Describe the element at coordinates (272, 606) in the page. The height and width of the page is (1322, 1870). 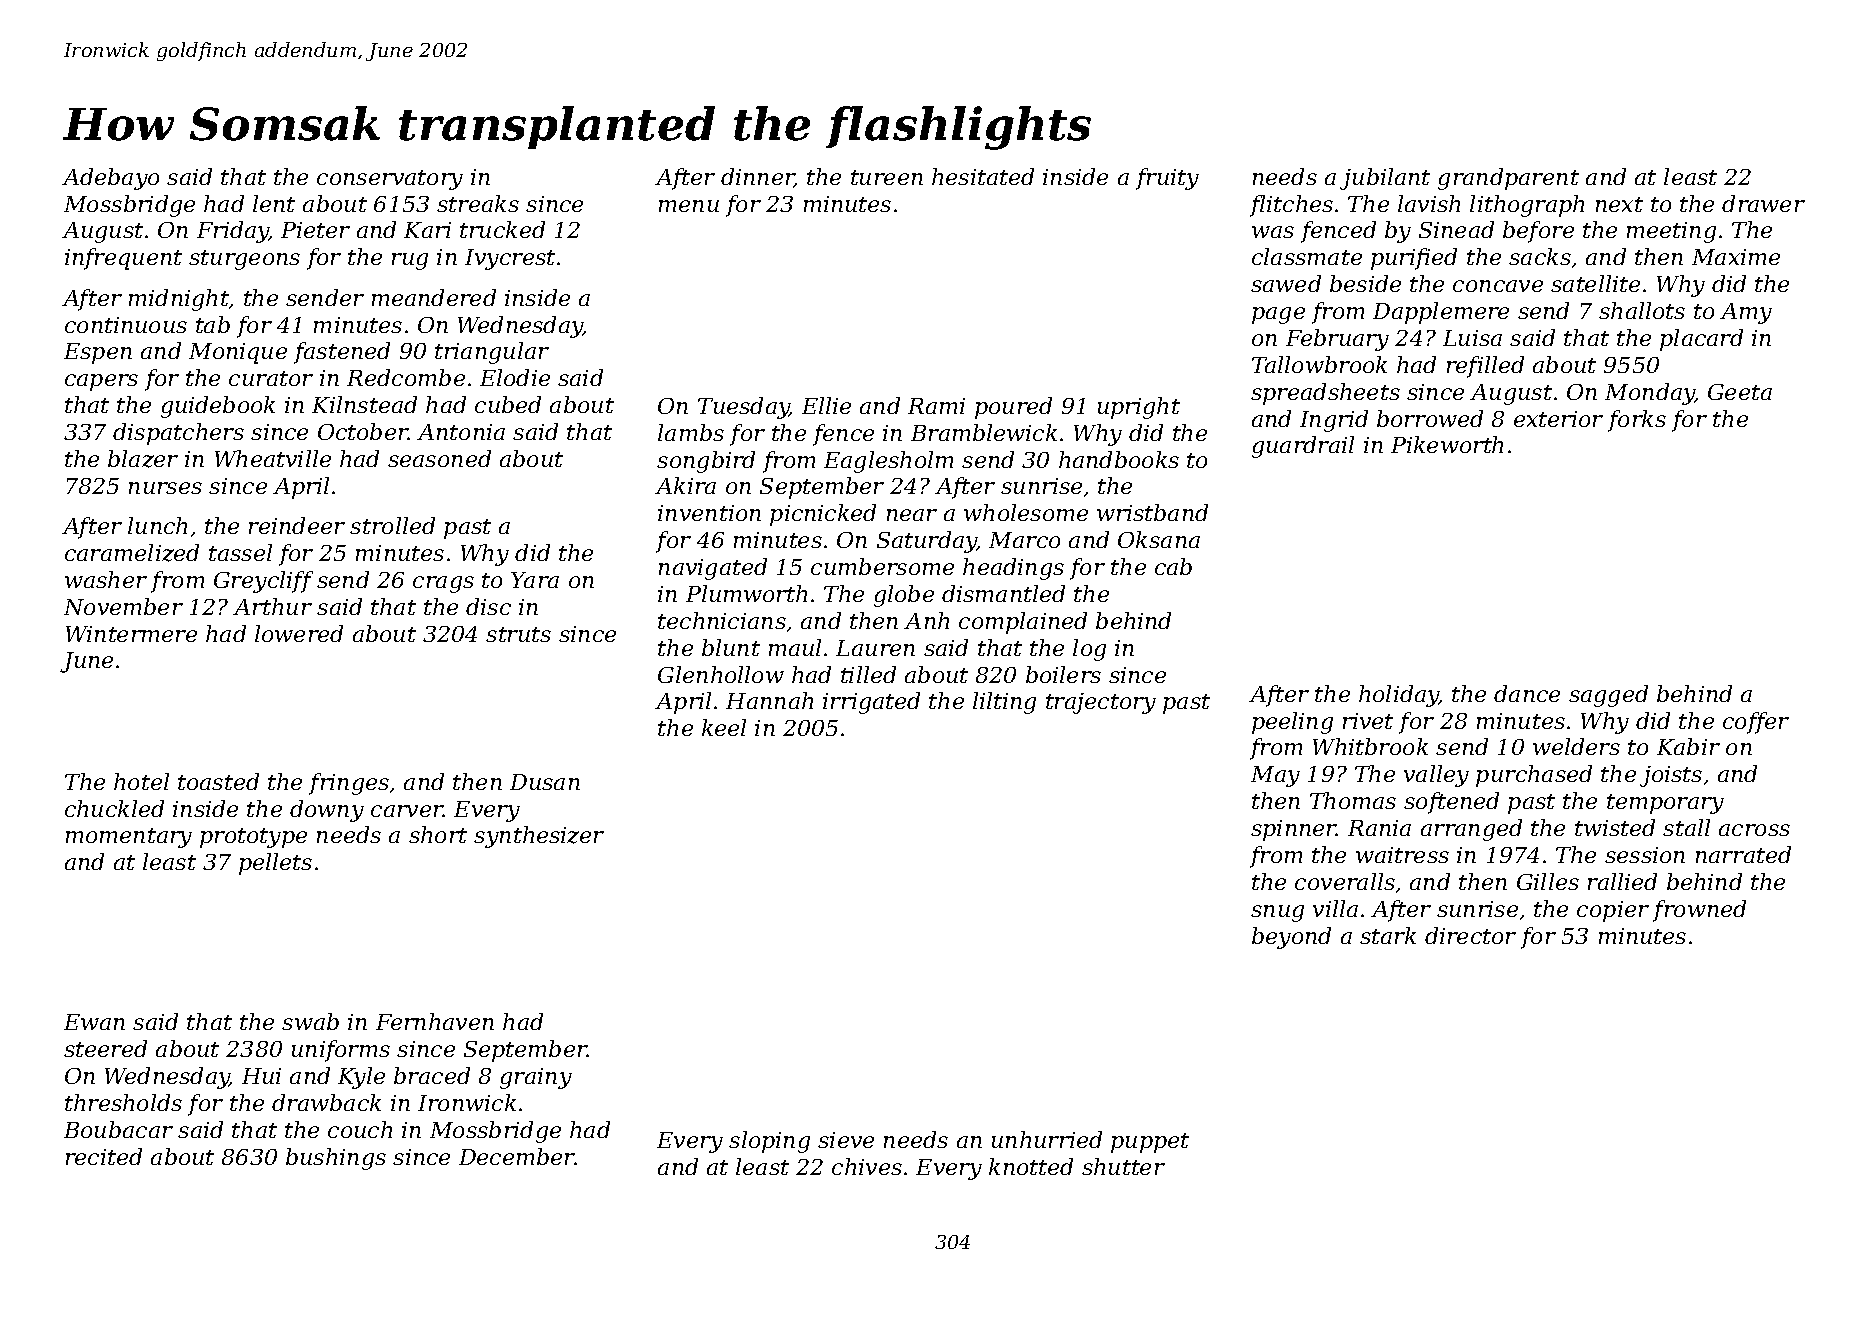
I see `Arthur` at that location.
